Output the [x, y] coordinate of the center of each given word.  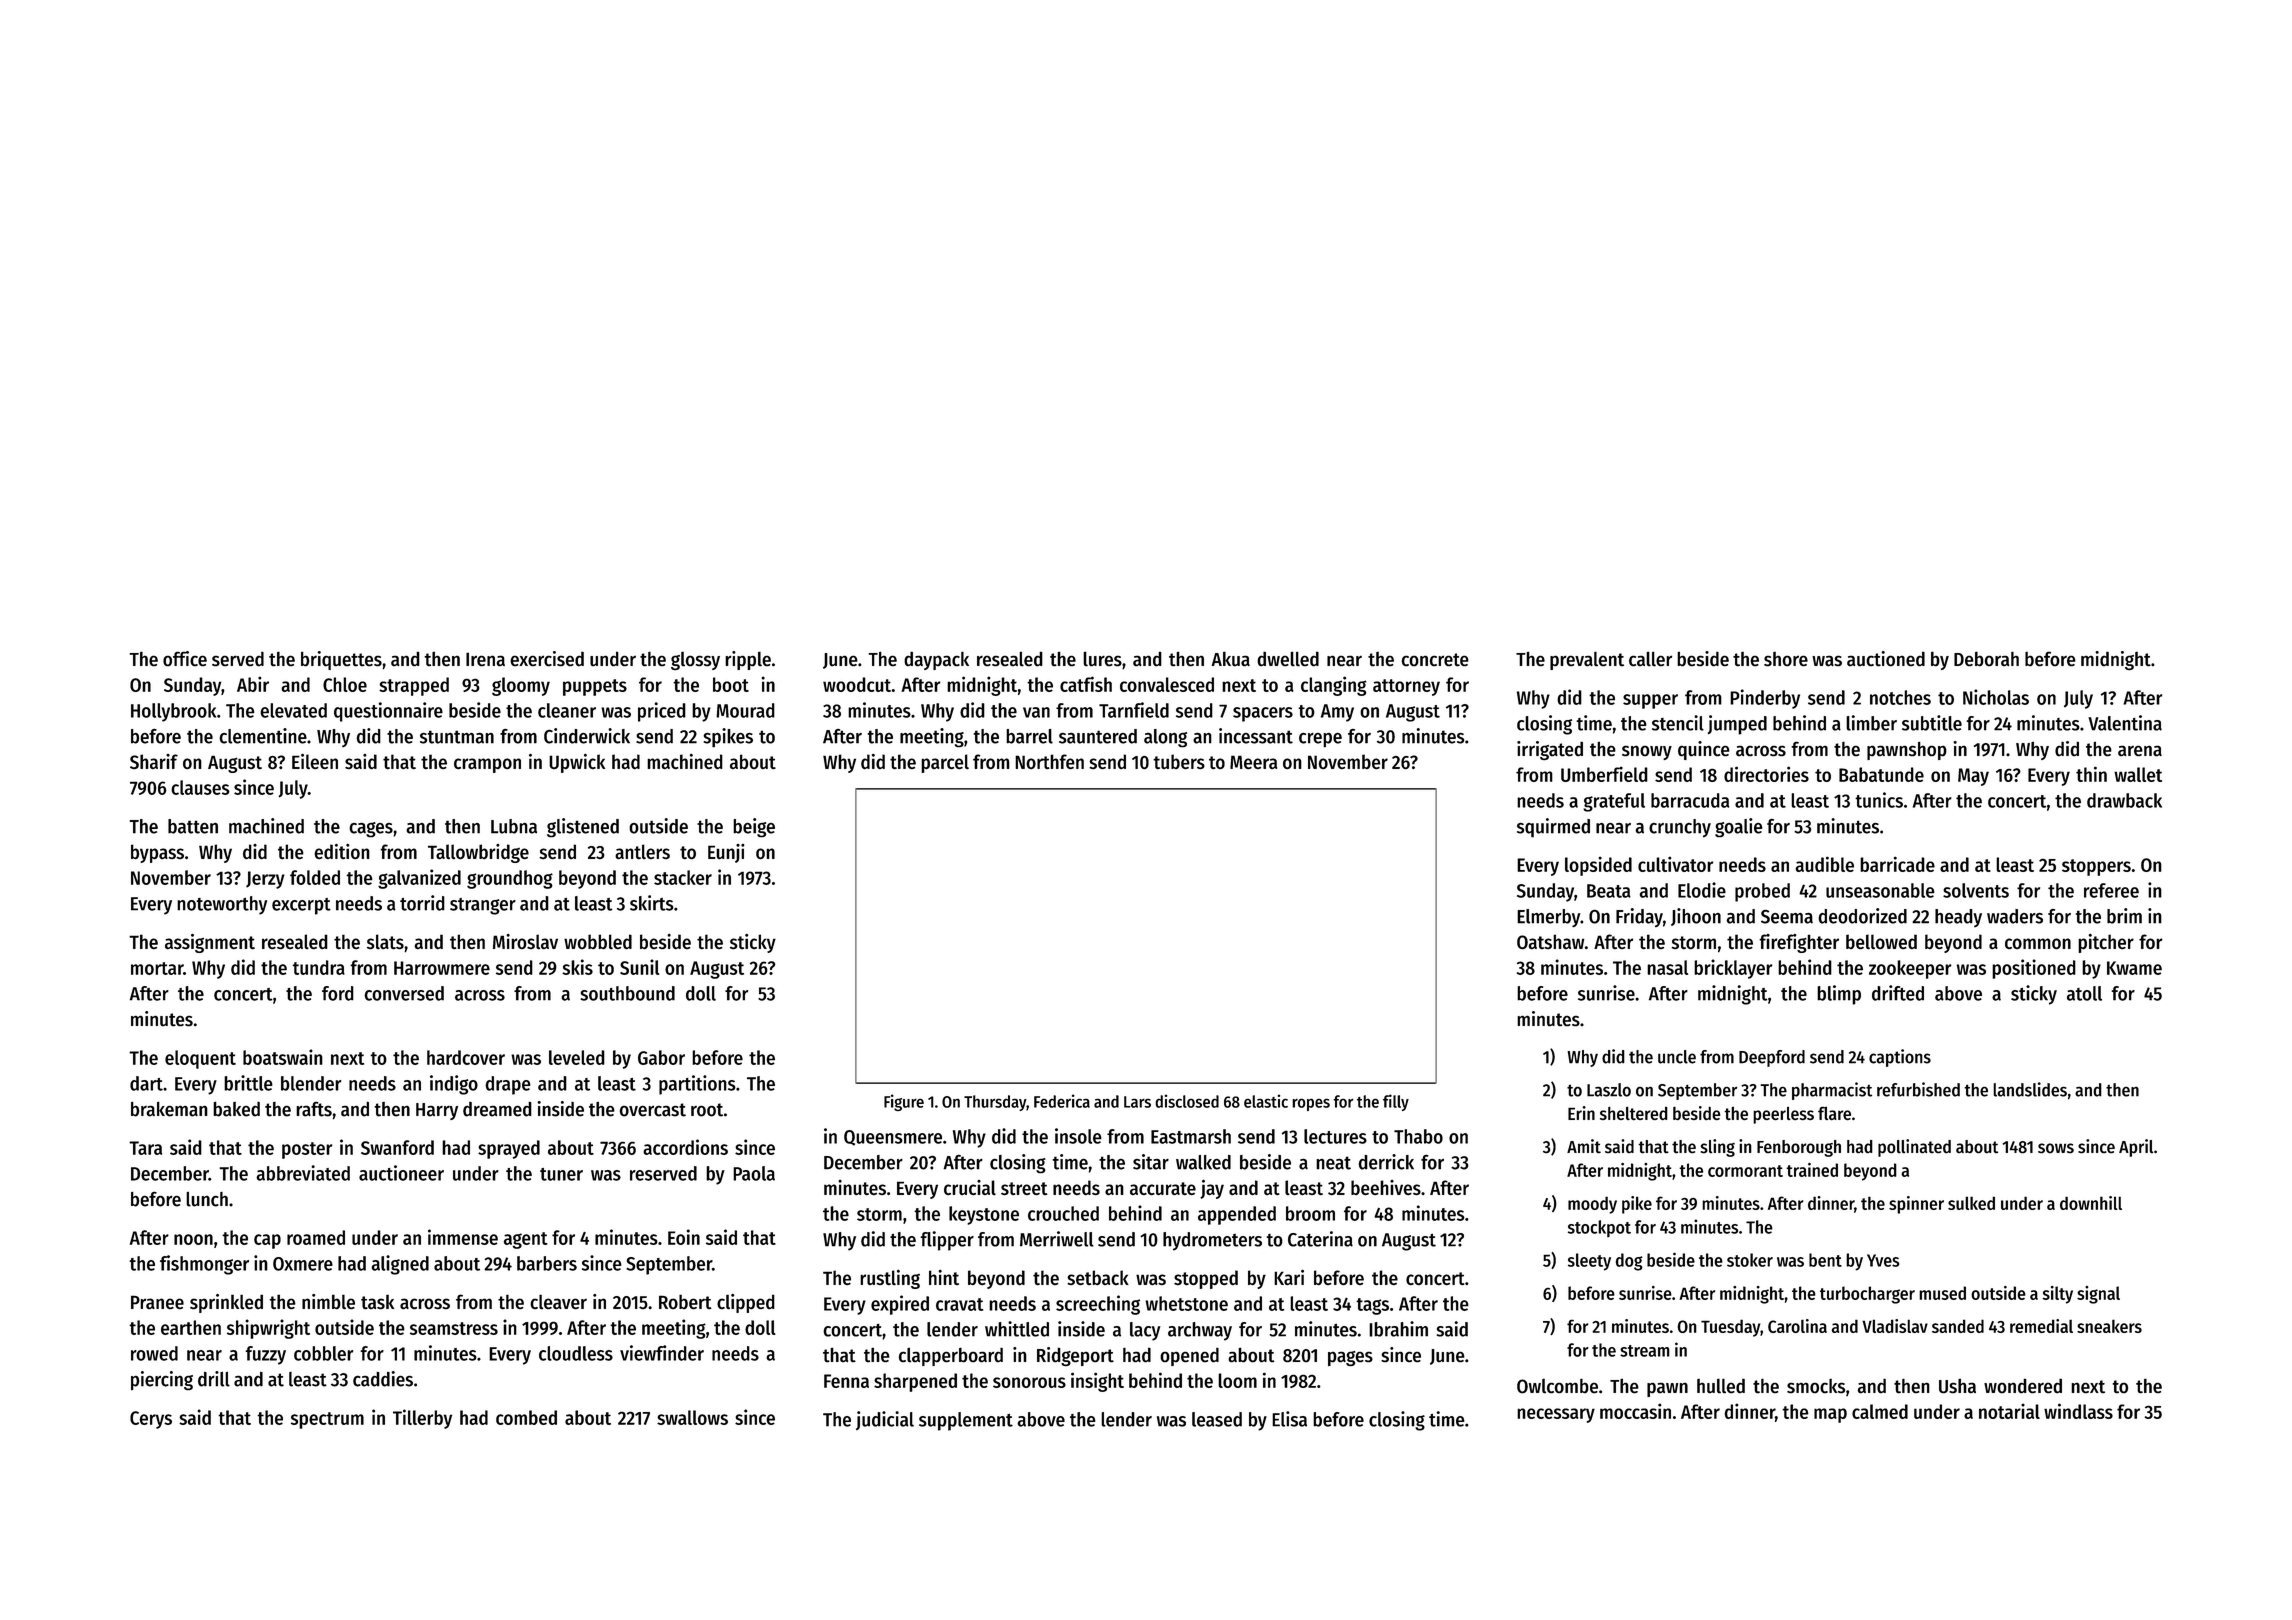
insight [1097, 1382]
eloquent [200, 1059]
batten [193, 826]
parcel [945, 763]
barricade [1897, 864]
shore [1786, 658]
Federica [1062, 1101]
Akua [1231, 659]
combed [526, 1417]
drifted [1898, 993]
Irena [485, 659]
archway [1200, 1331]
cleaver [558, 1302]
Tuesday [1730, 1328]
